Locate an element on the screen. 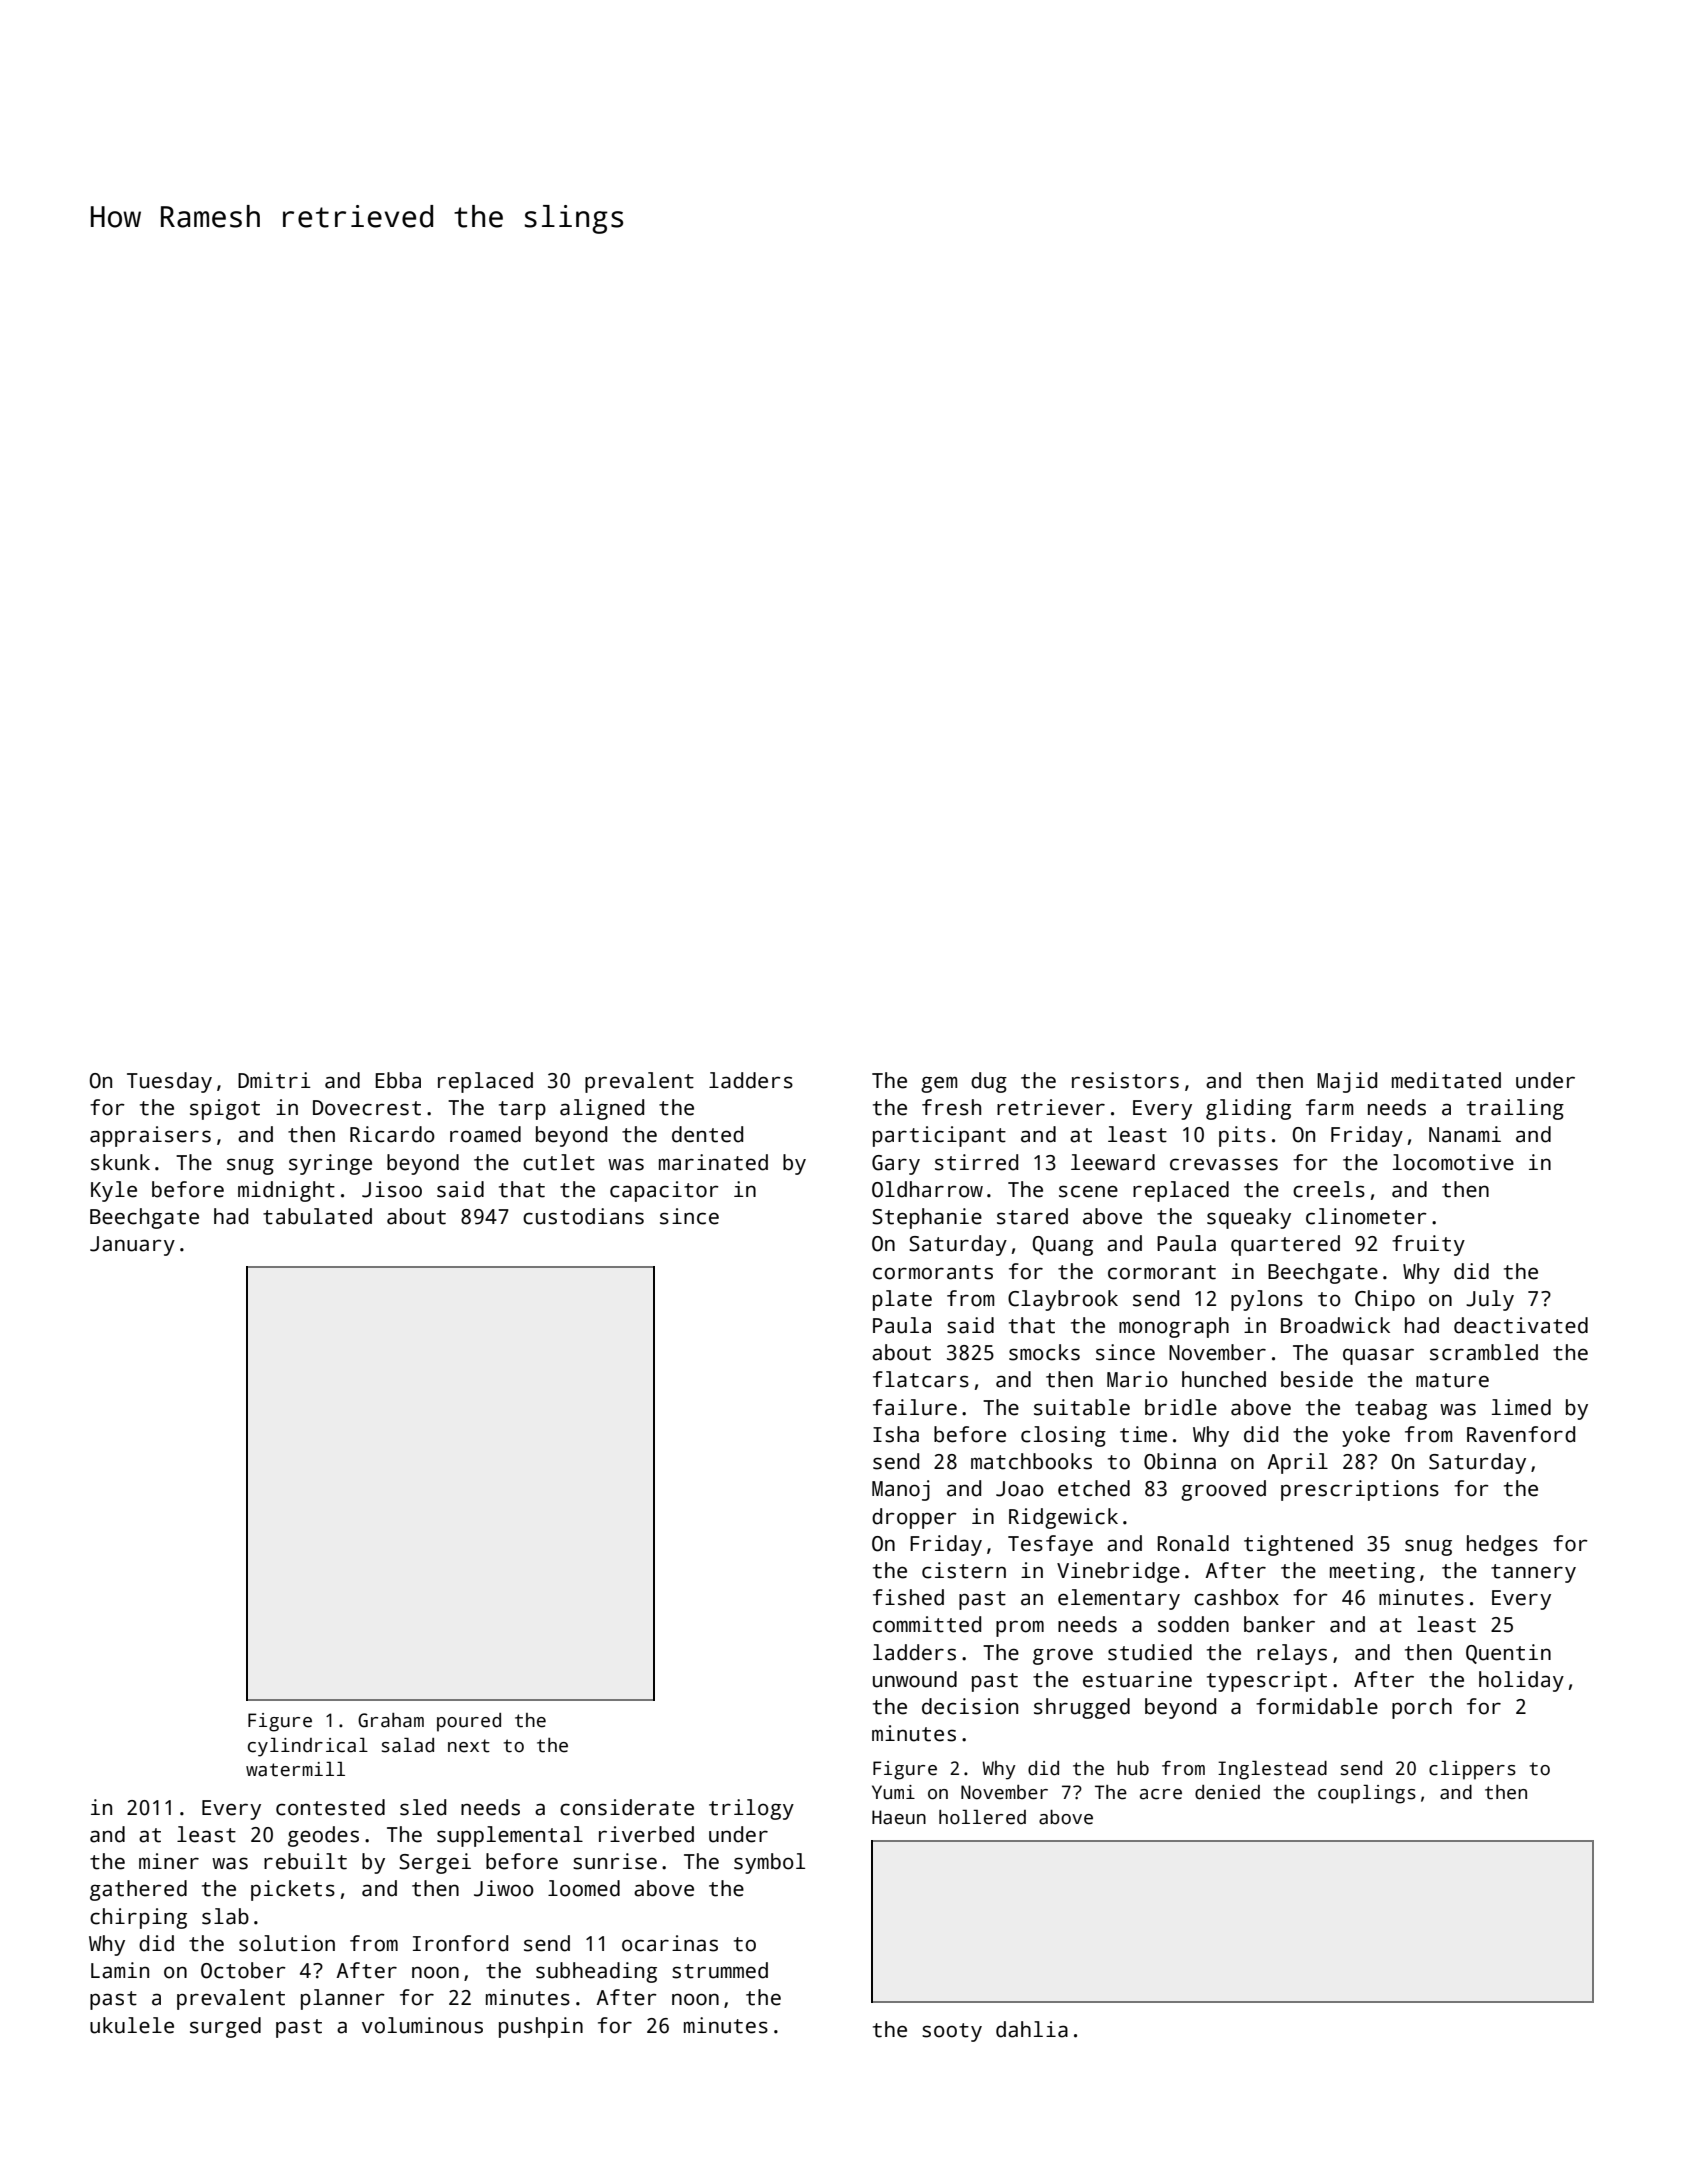 The height and width of the screenshot is (2178, 1683). clinometer is located at coordinates (1366, 1216).
